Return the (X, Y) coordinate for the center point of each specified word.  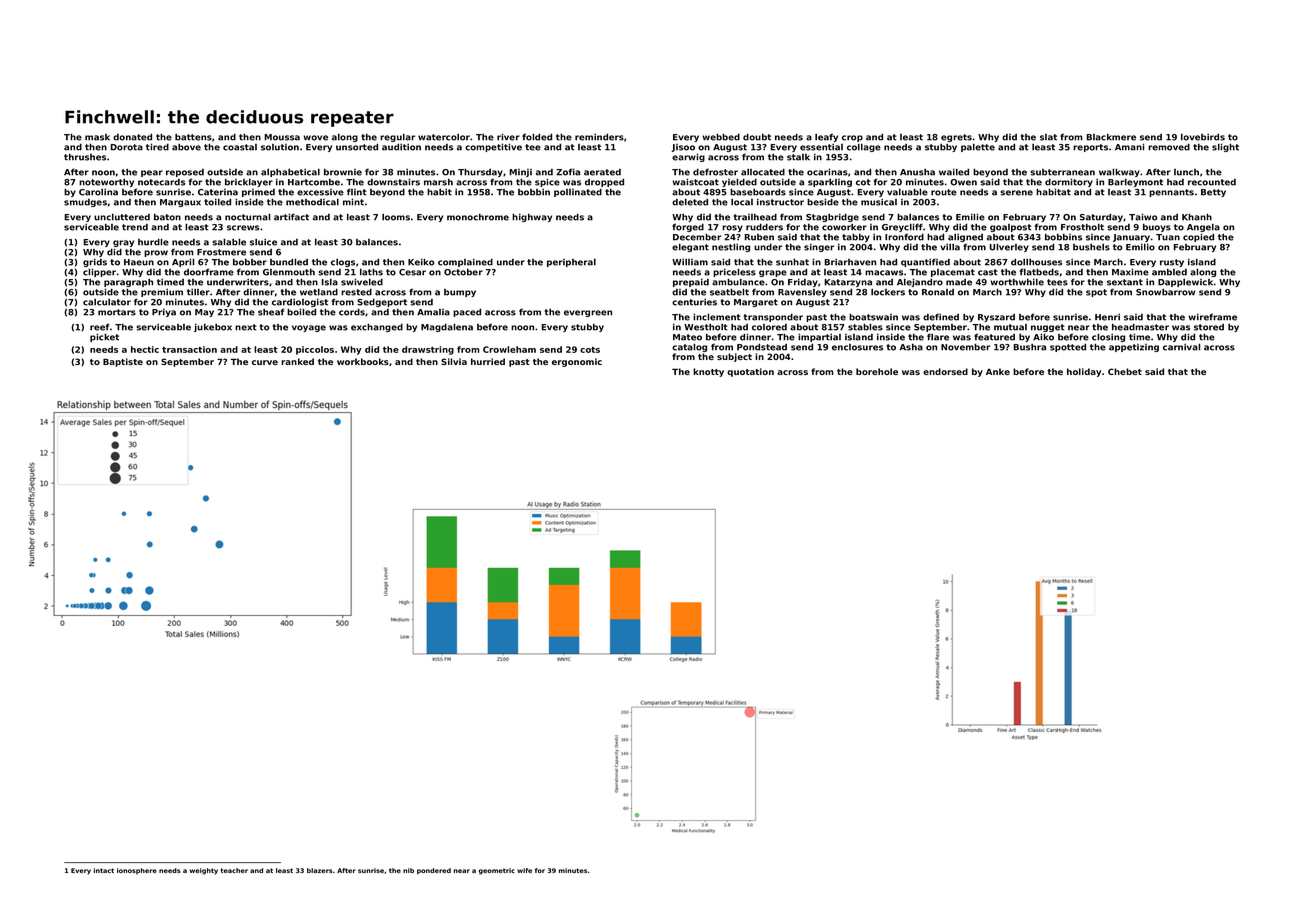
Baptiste (123, 362)
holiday (1084, 372)
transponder (773, 317)
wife (524, 870)
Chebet (1125, 371)
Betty (1213, 193)
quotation (750, 372)
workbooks (363, 361)
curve (265, 362)
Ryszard (996, 318)
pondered (434, 871)
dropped (604, 182)
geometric (497, 871)
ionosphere (137, 871)
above (186, 147)
